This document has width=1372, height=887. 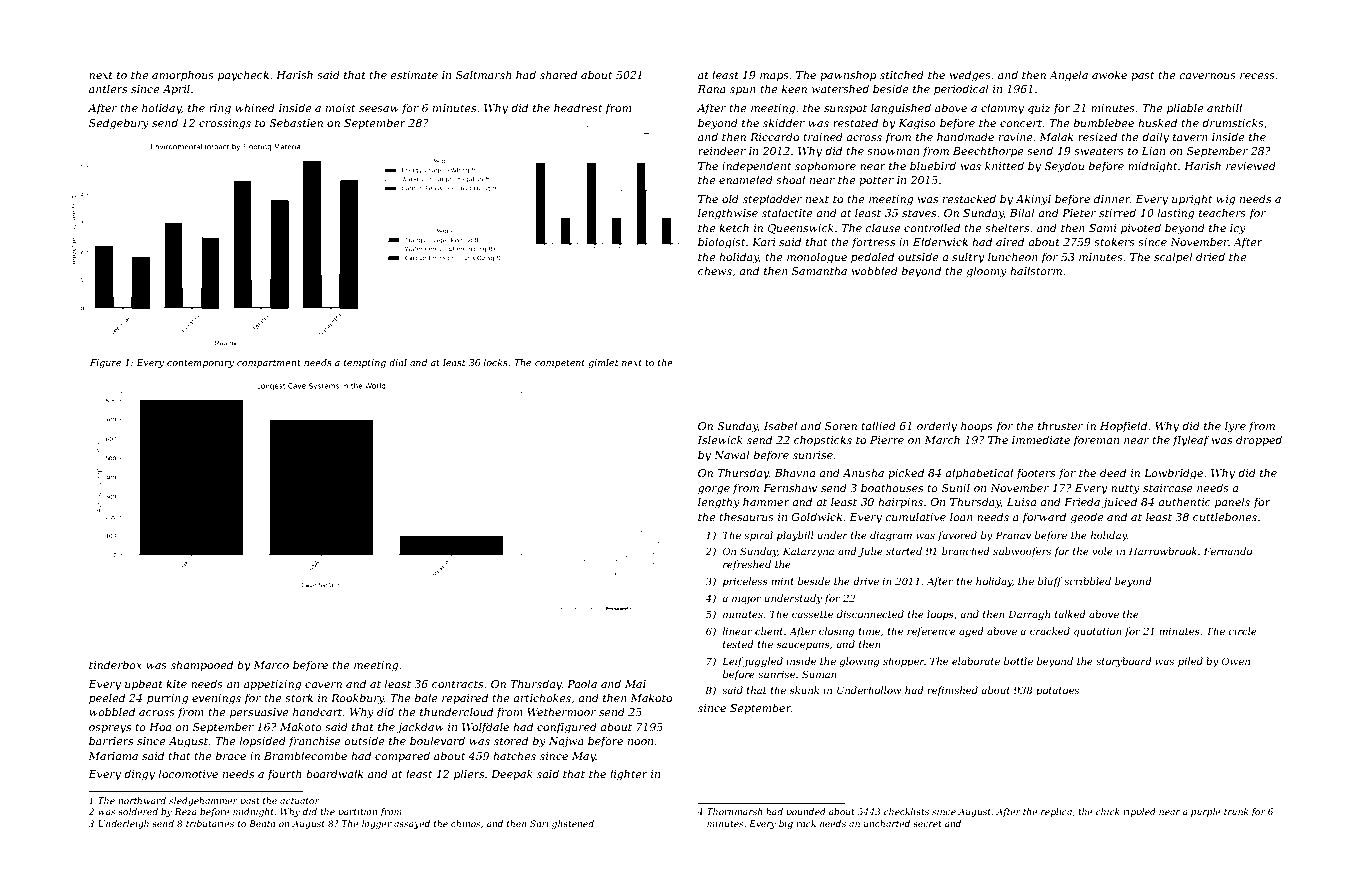 I want to click on amorphous, so click(x=183, y=75).
